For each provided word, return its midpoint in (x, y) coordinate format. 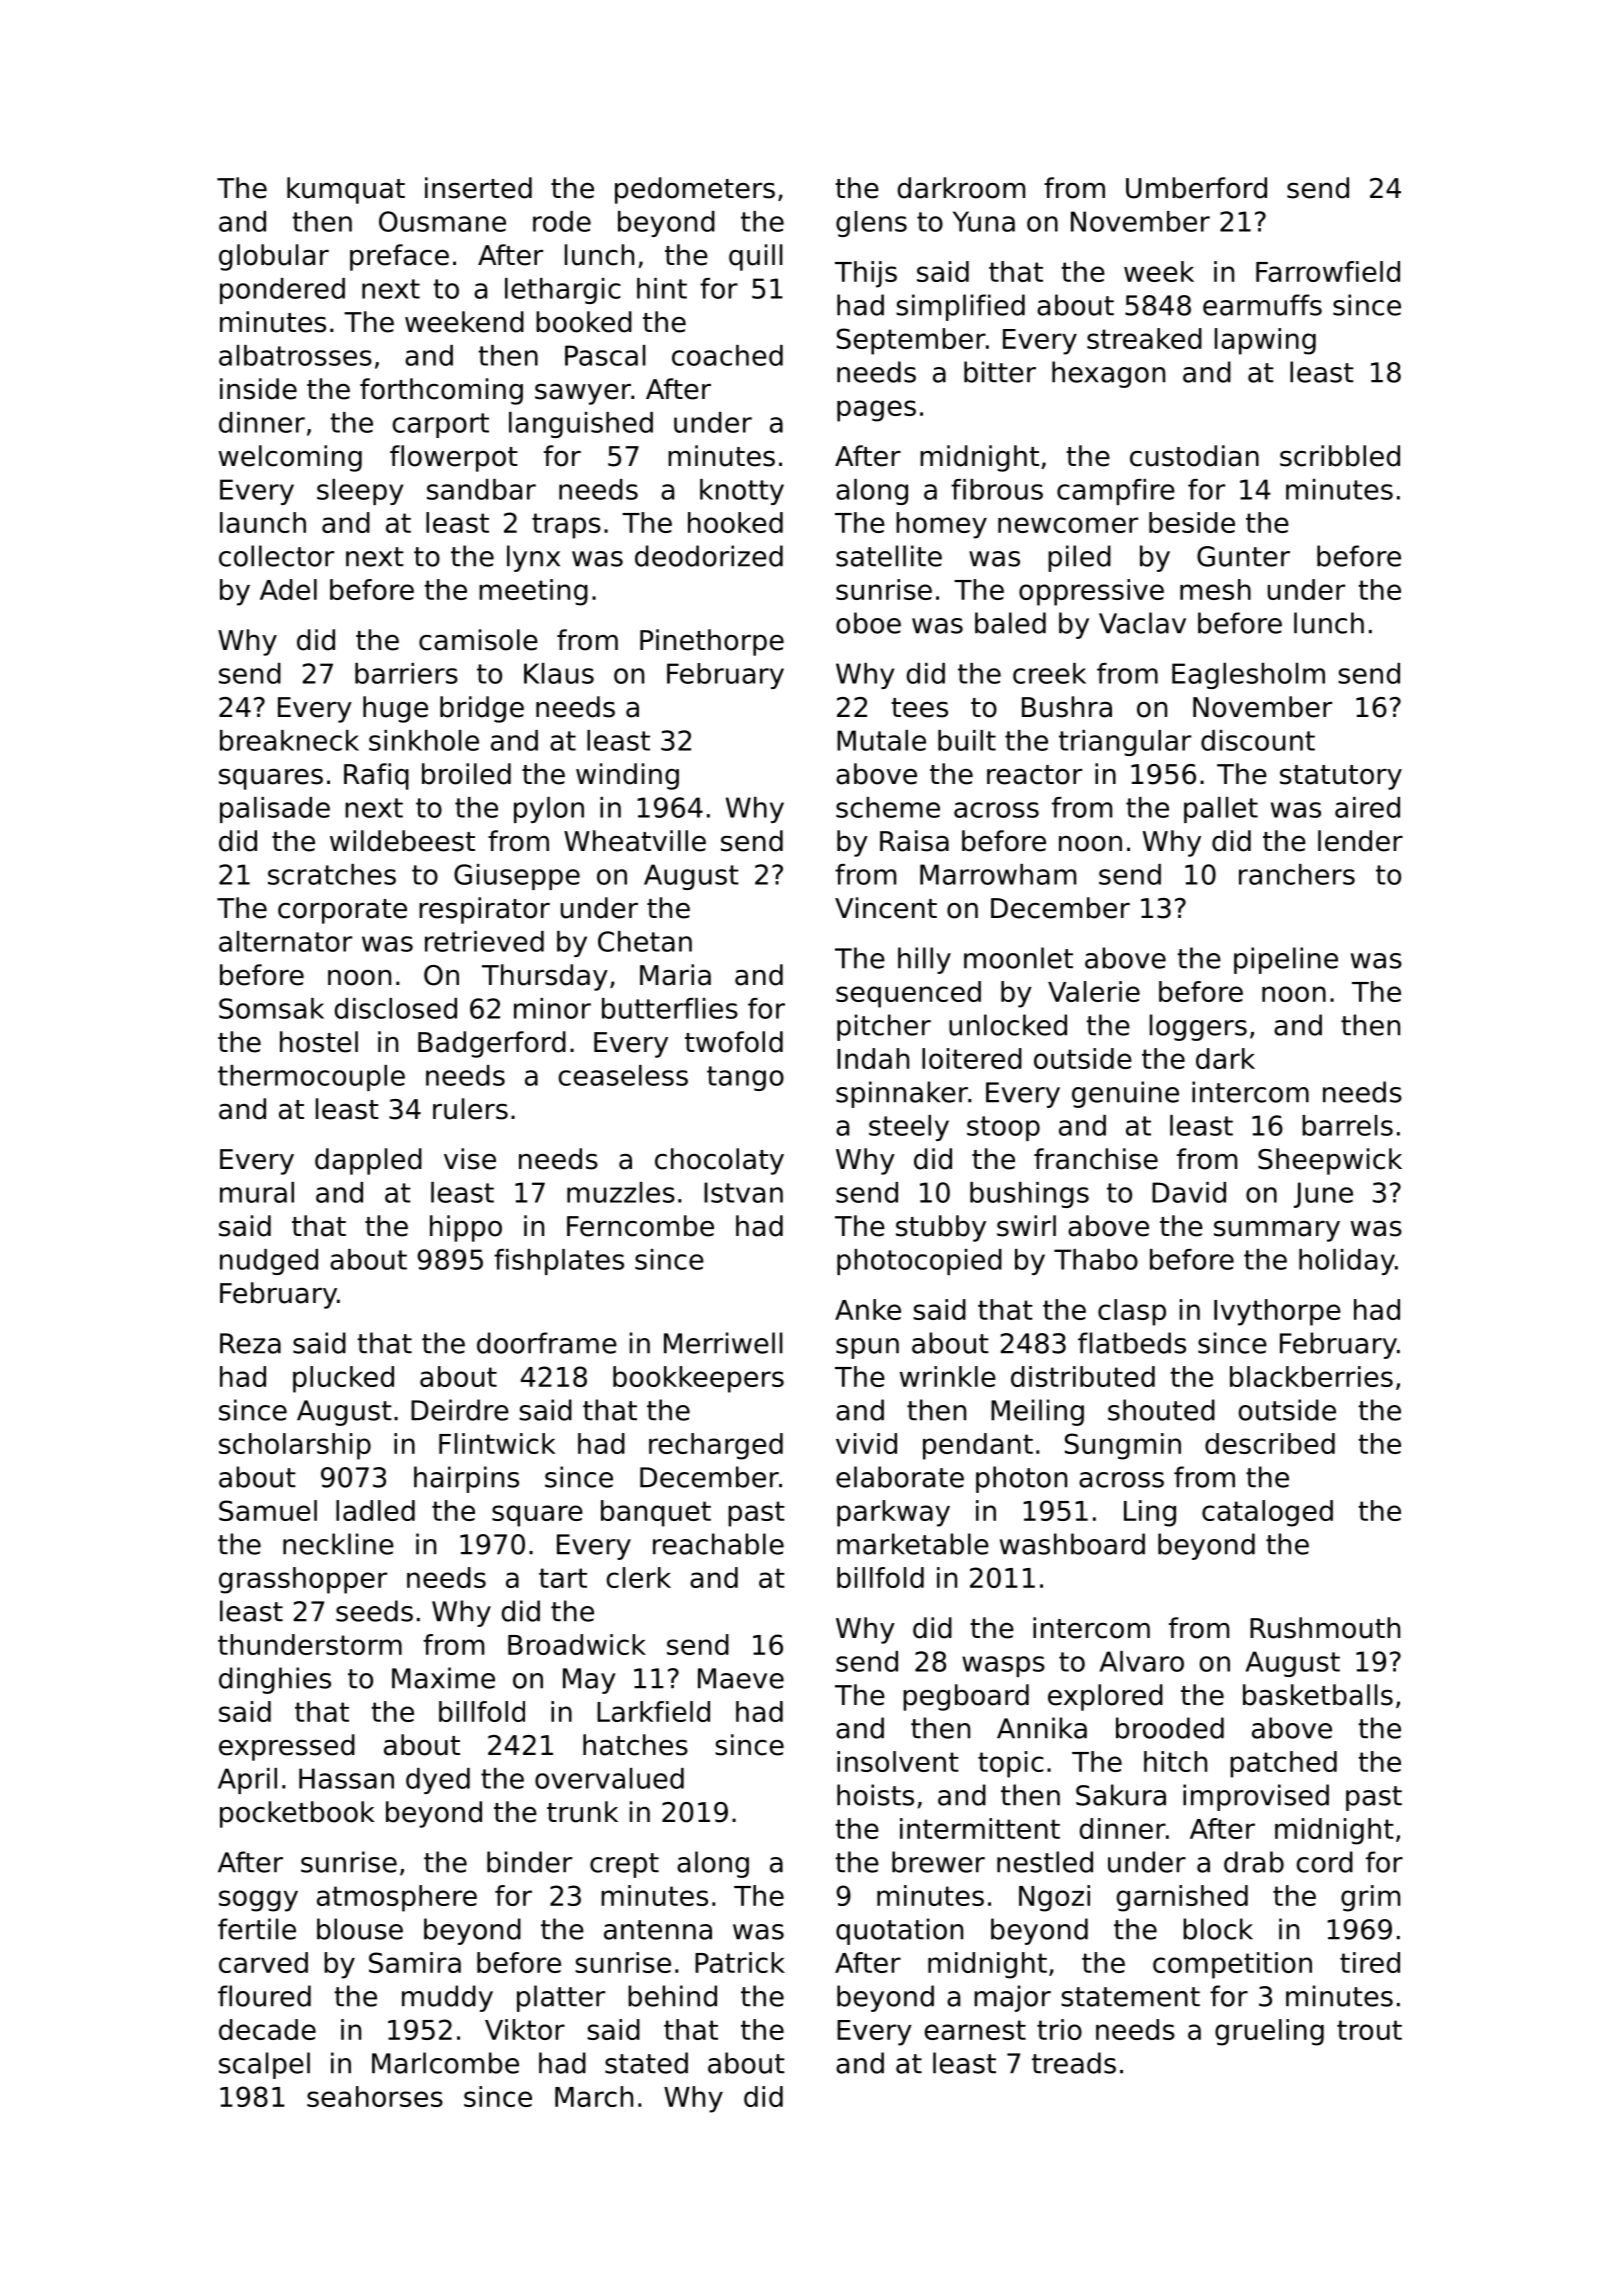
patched (1283, 1764)
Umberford (1196, 188)
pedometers (695, 190)
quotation (899, 1931)
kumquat (346, 190)
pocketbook (297, 1814)
